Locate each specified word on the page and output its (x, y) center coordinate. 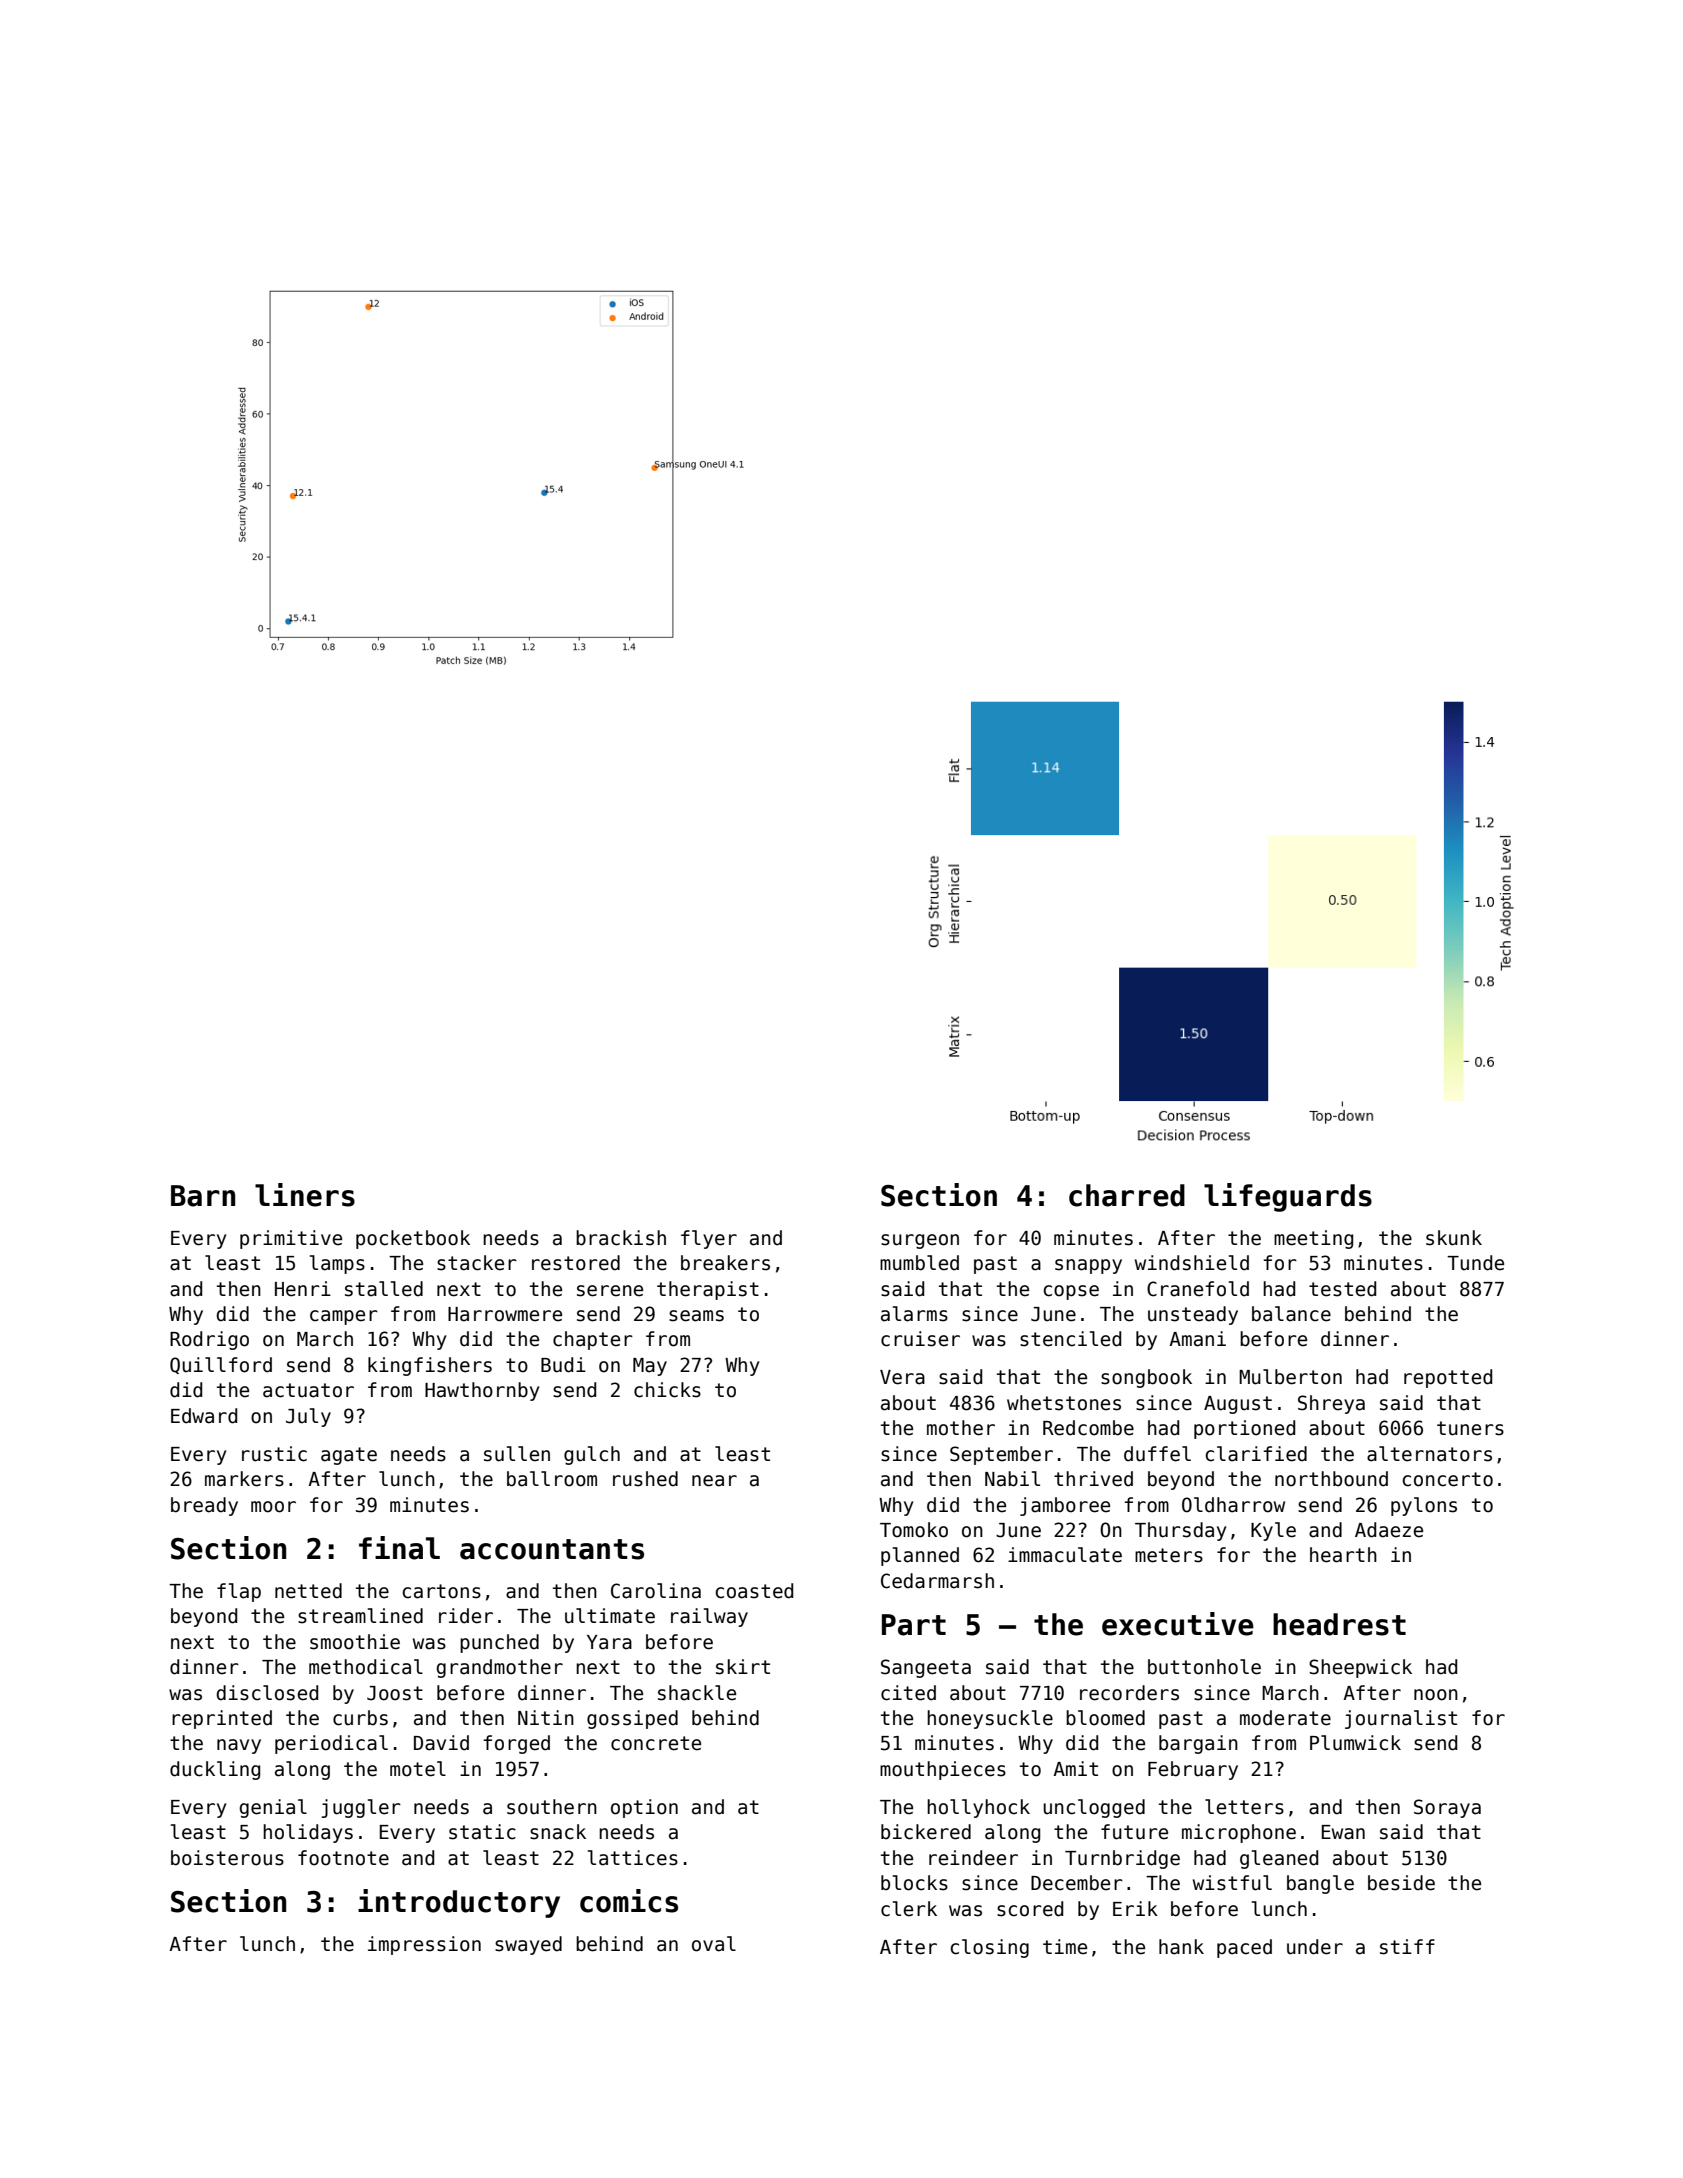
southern (552, 1807)
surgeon (920, 1241)
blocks (914, 1883)
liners (305, 1195)
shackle (697, 1693)
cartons (441, 1591)
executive (1178, 1624)
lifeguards (1288, 1197)
